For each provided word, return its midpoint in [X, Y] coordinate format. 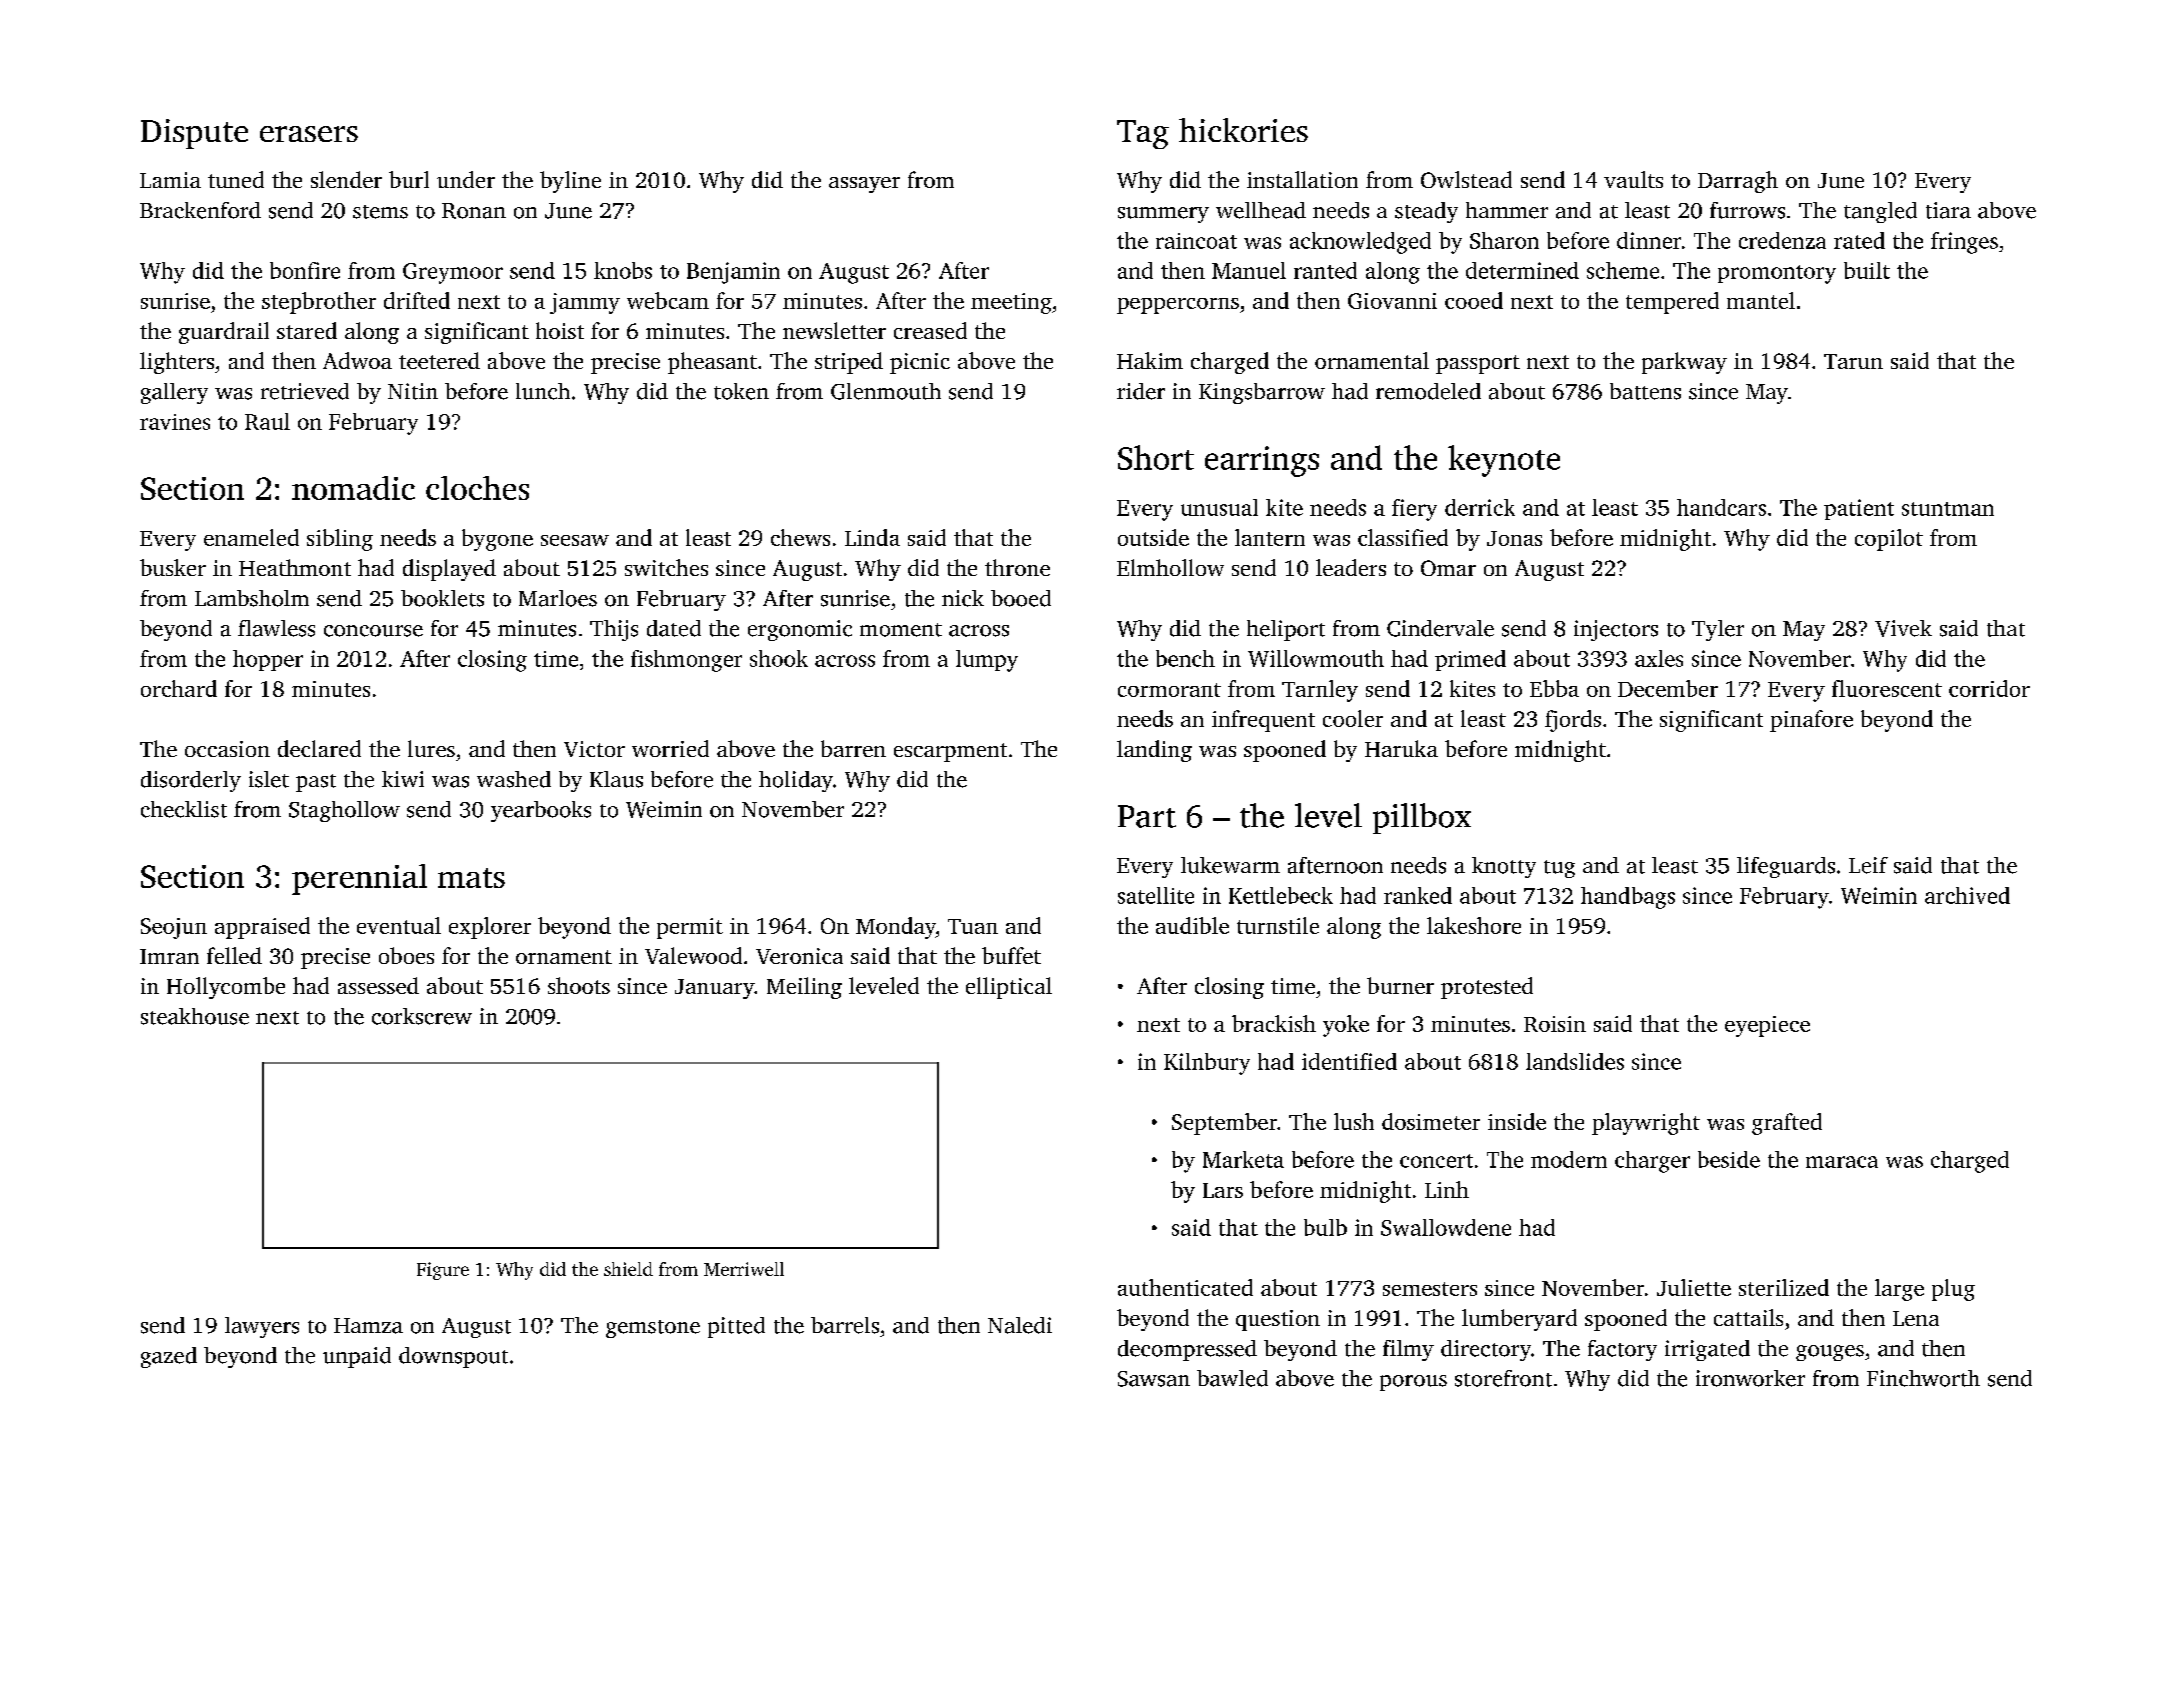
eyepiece [1767, 1026]
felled [234, 955]
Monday [896, 928]
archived [1967, 895]
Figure [443, 1271]
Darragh [1738, 182]
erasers [309, 134]
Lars [1223, 1190]
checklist [184, 809]
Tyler [1718, 630]
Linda [872, 537]
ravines [175, 422]
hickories [1243, 130]
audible [1192, 925]
